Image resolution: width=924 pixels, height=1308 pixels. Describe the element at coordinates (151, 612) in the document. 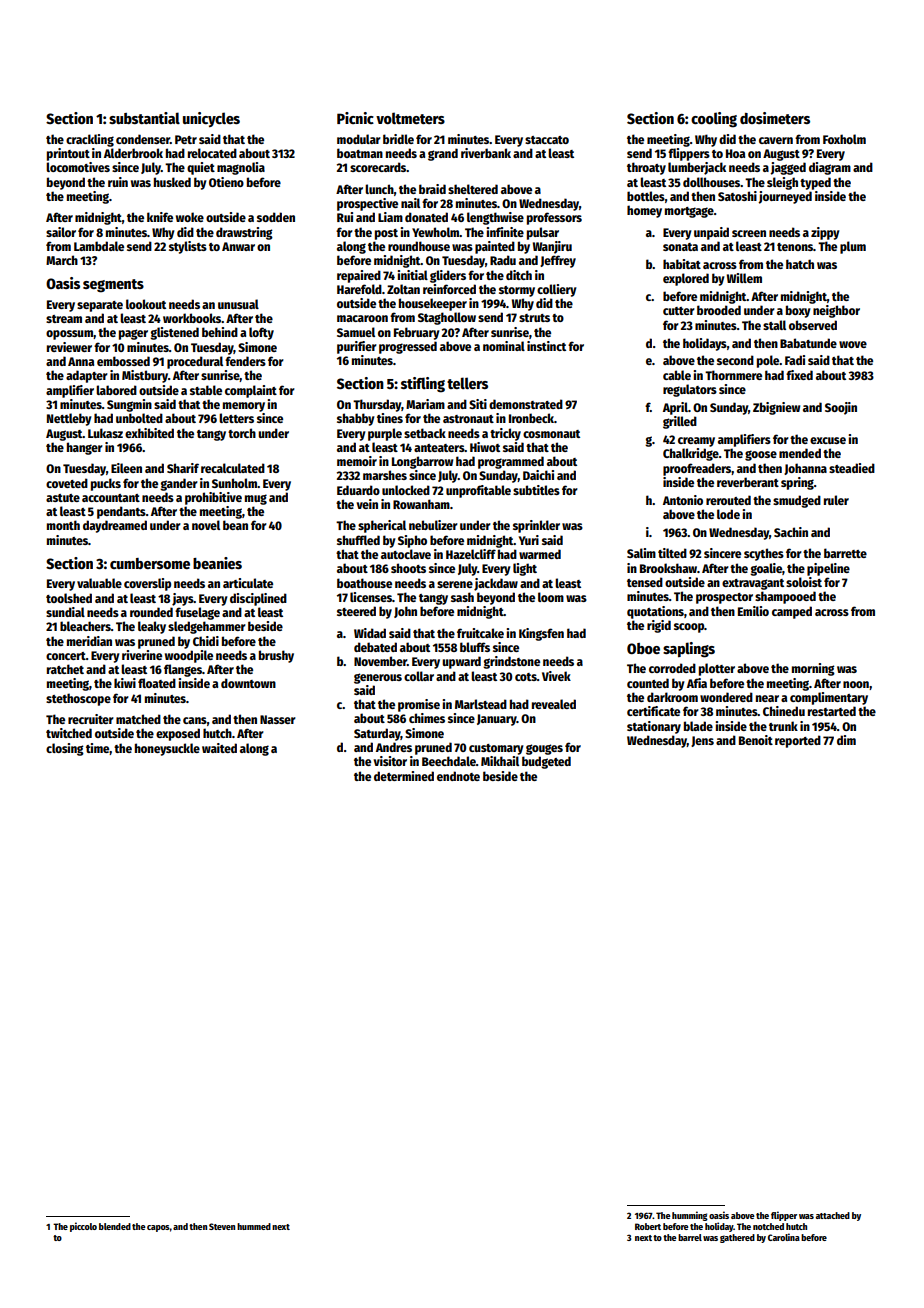

I see `rounded` at that location.
